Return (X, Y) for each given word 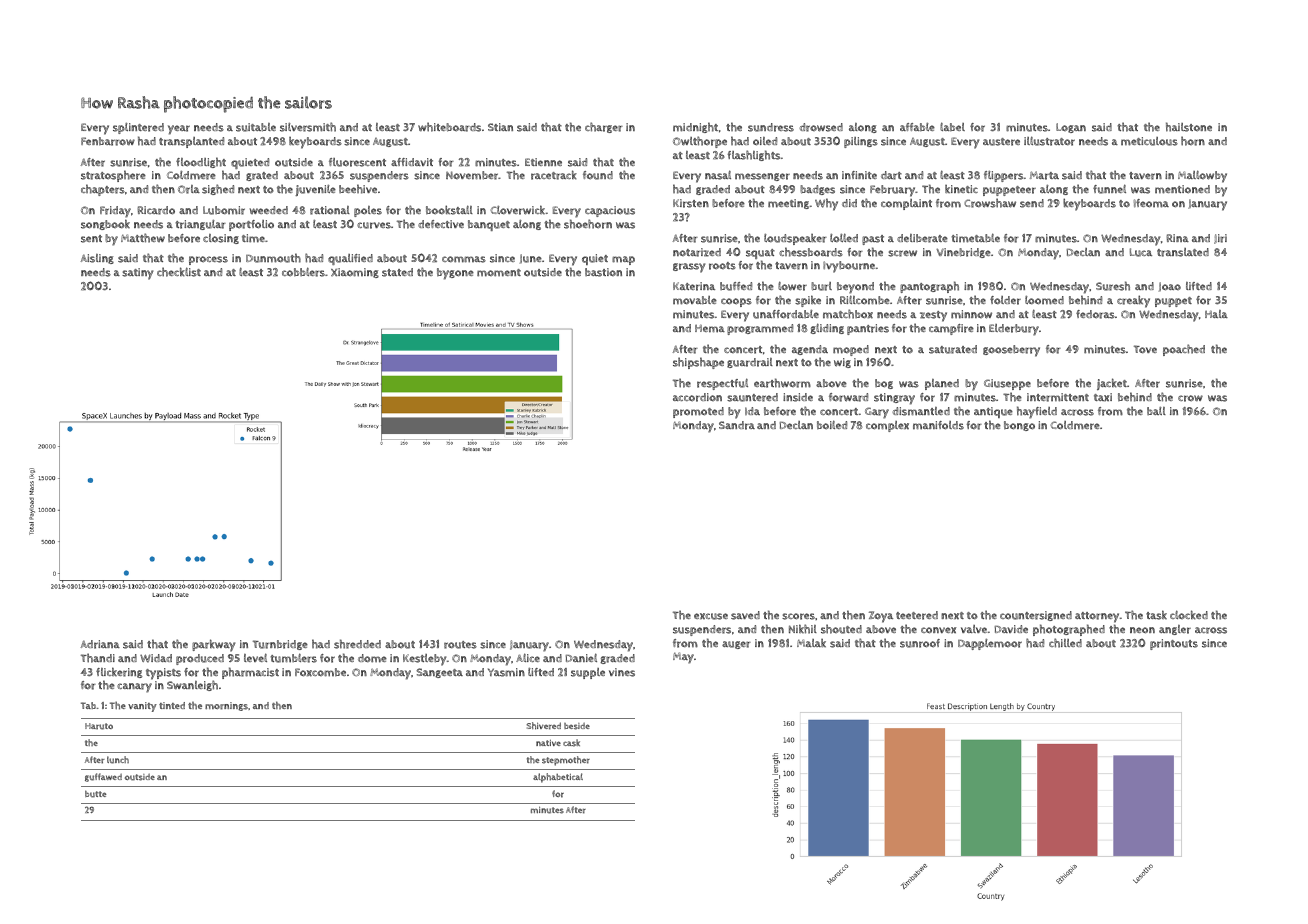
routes (460, 645)
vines (622, 672)
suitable (256, 127)
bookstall (449, 210)
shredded (357, 644)
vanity (142, 707)
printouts (1174, 644)
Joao (1170, 287)
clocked (1189, 615)
